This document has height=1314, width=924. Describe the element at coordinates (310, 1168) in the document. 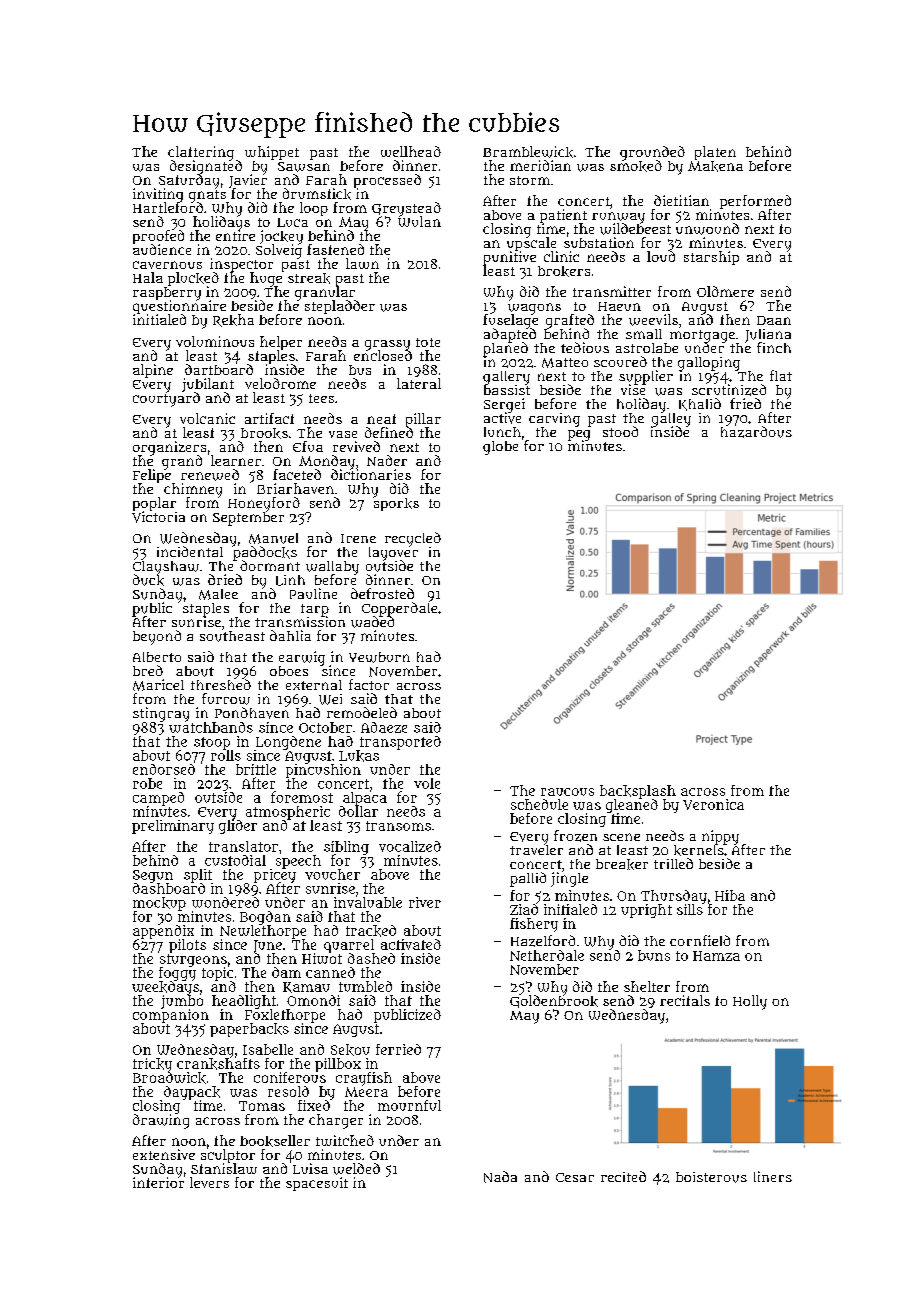

I see `Luisa` at that location.
